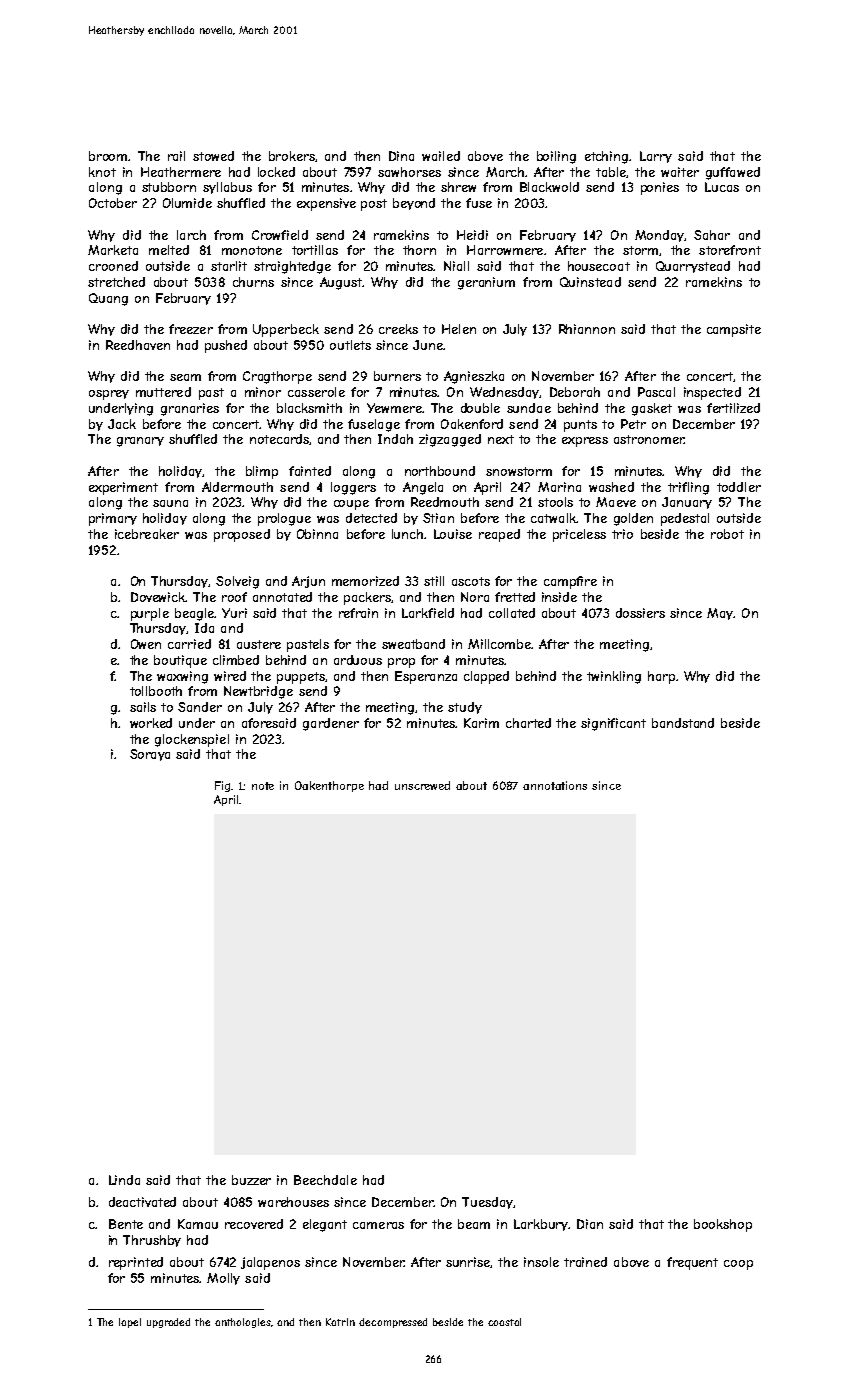  I want to click on unscrewed, so click(422, 785).
